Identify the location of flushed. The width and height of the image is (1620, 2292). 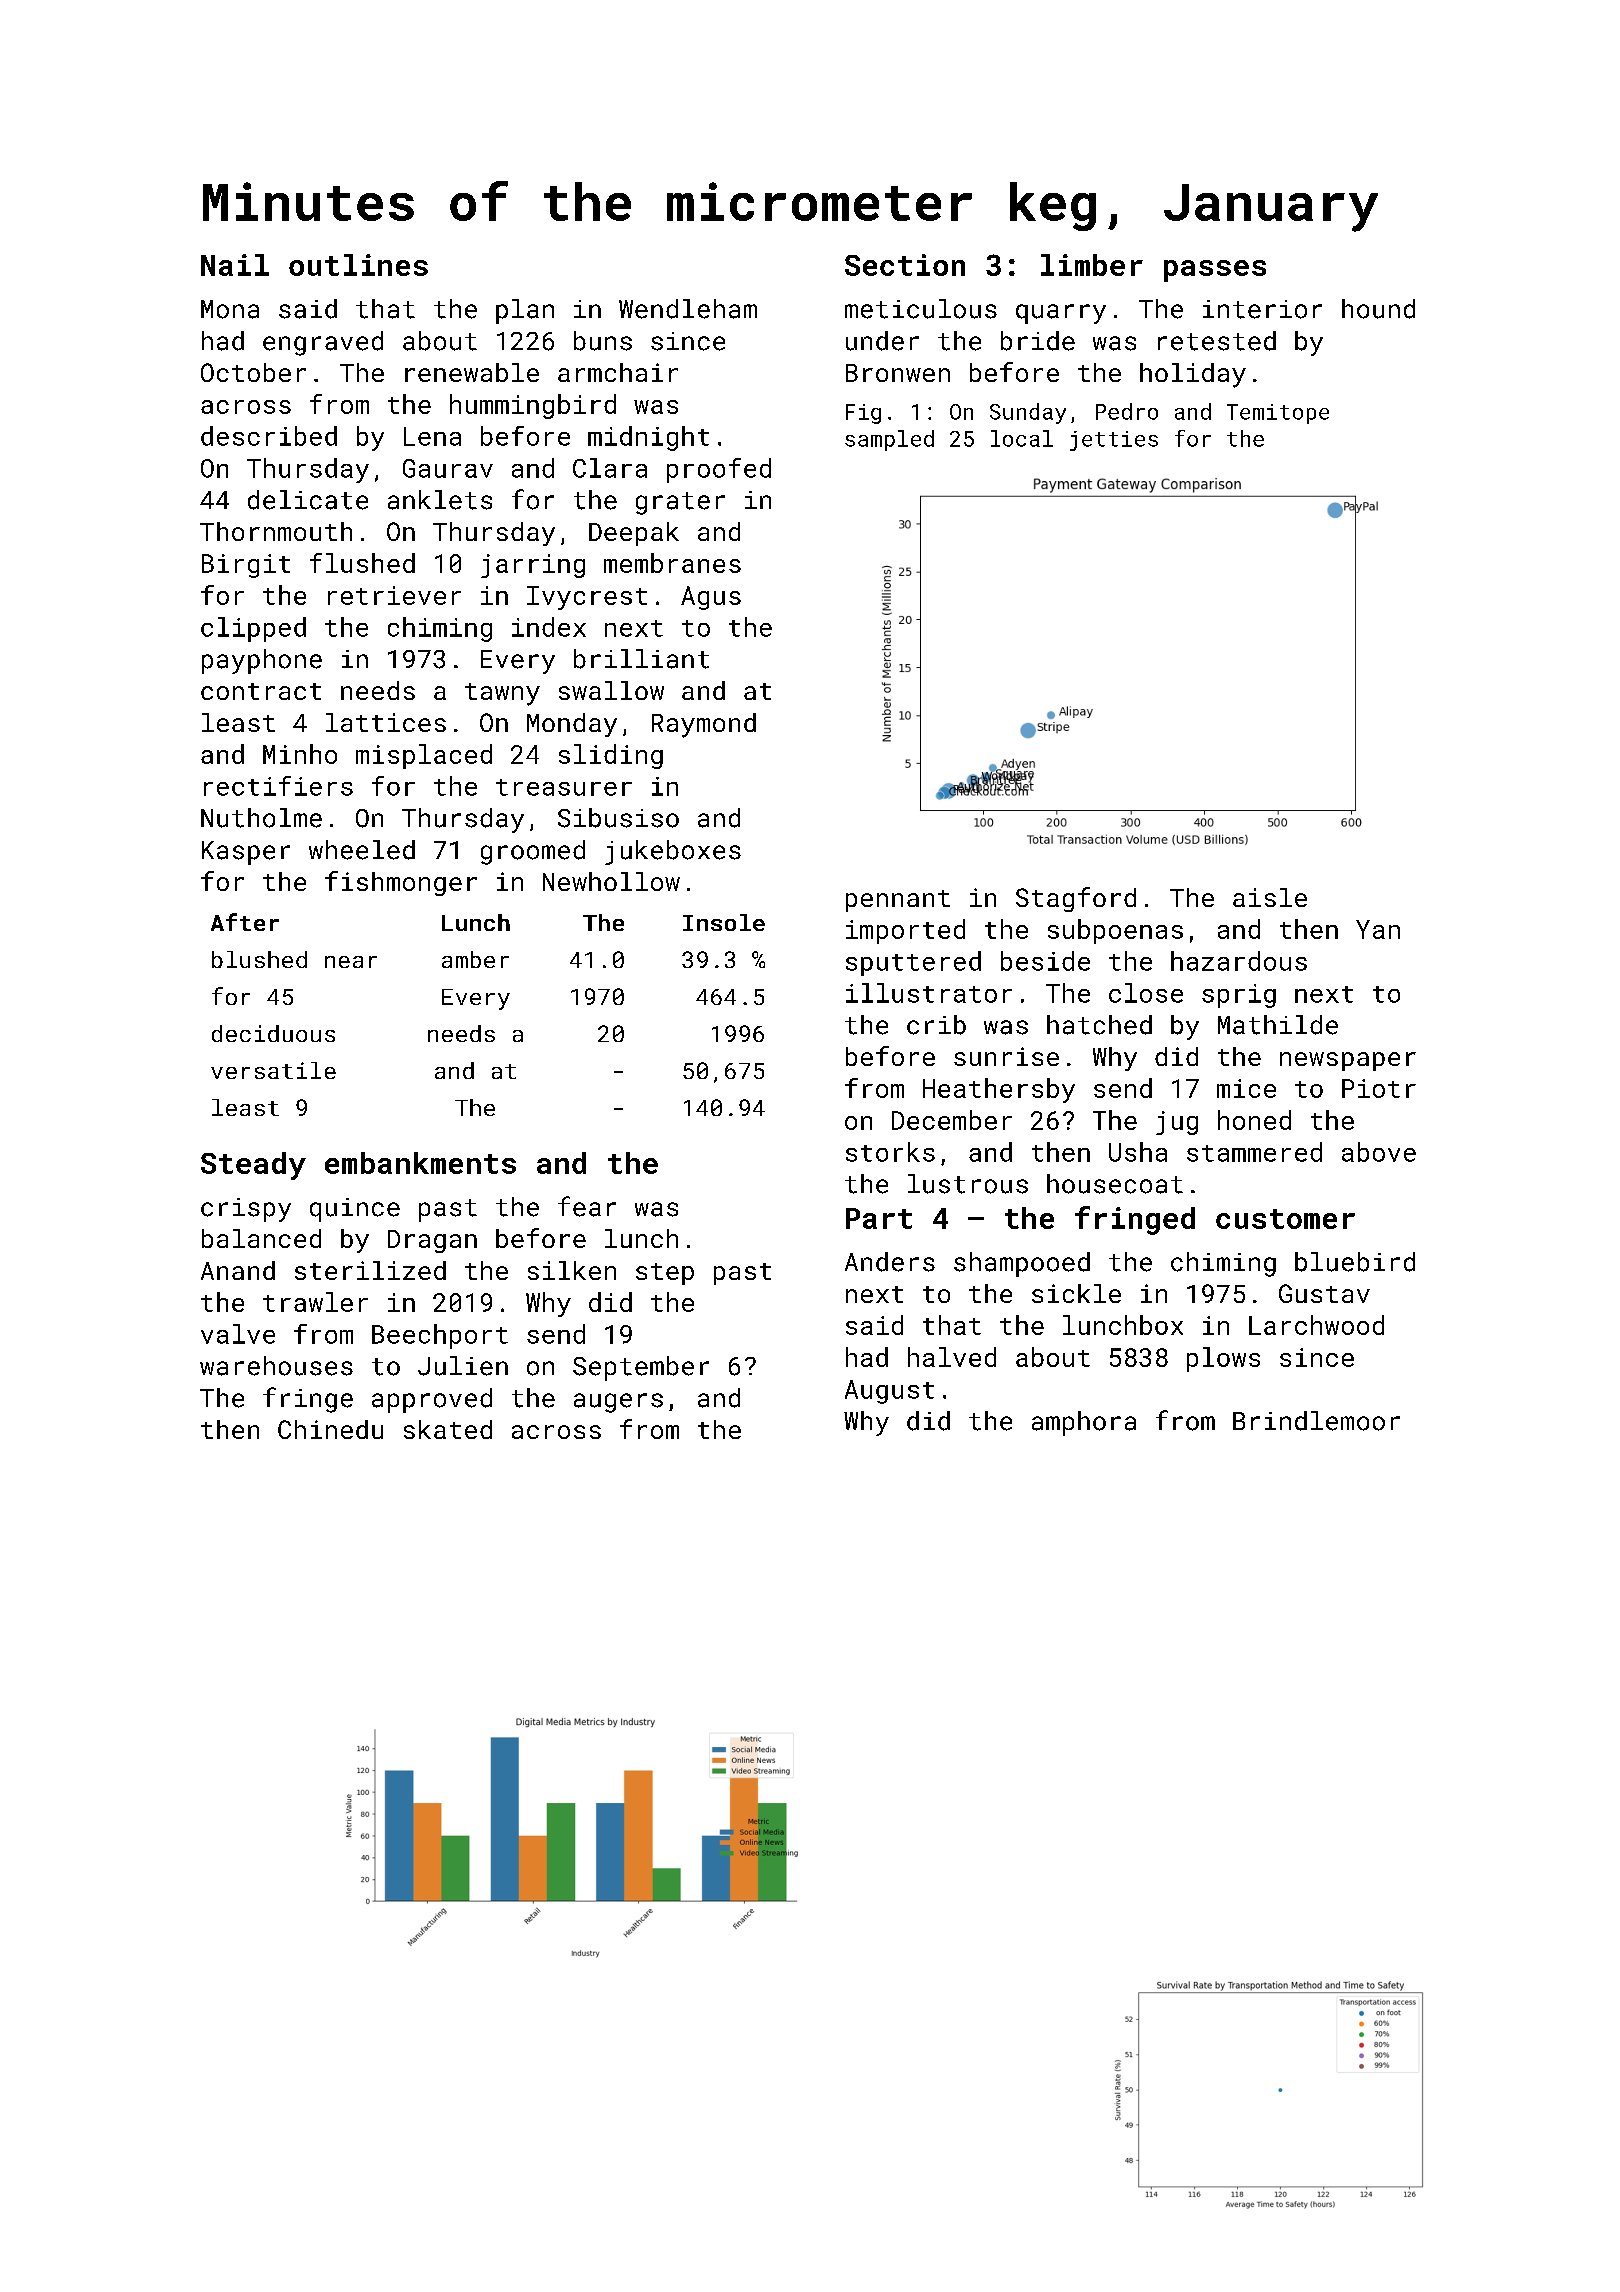
(362, 563).
